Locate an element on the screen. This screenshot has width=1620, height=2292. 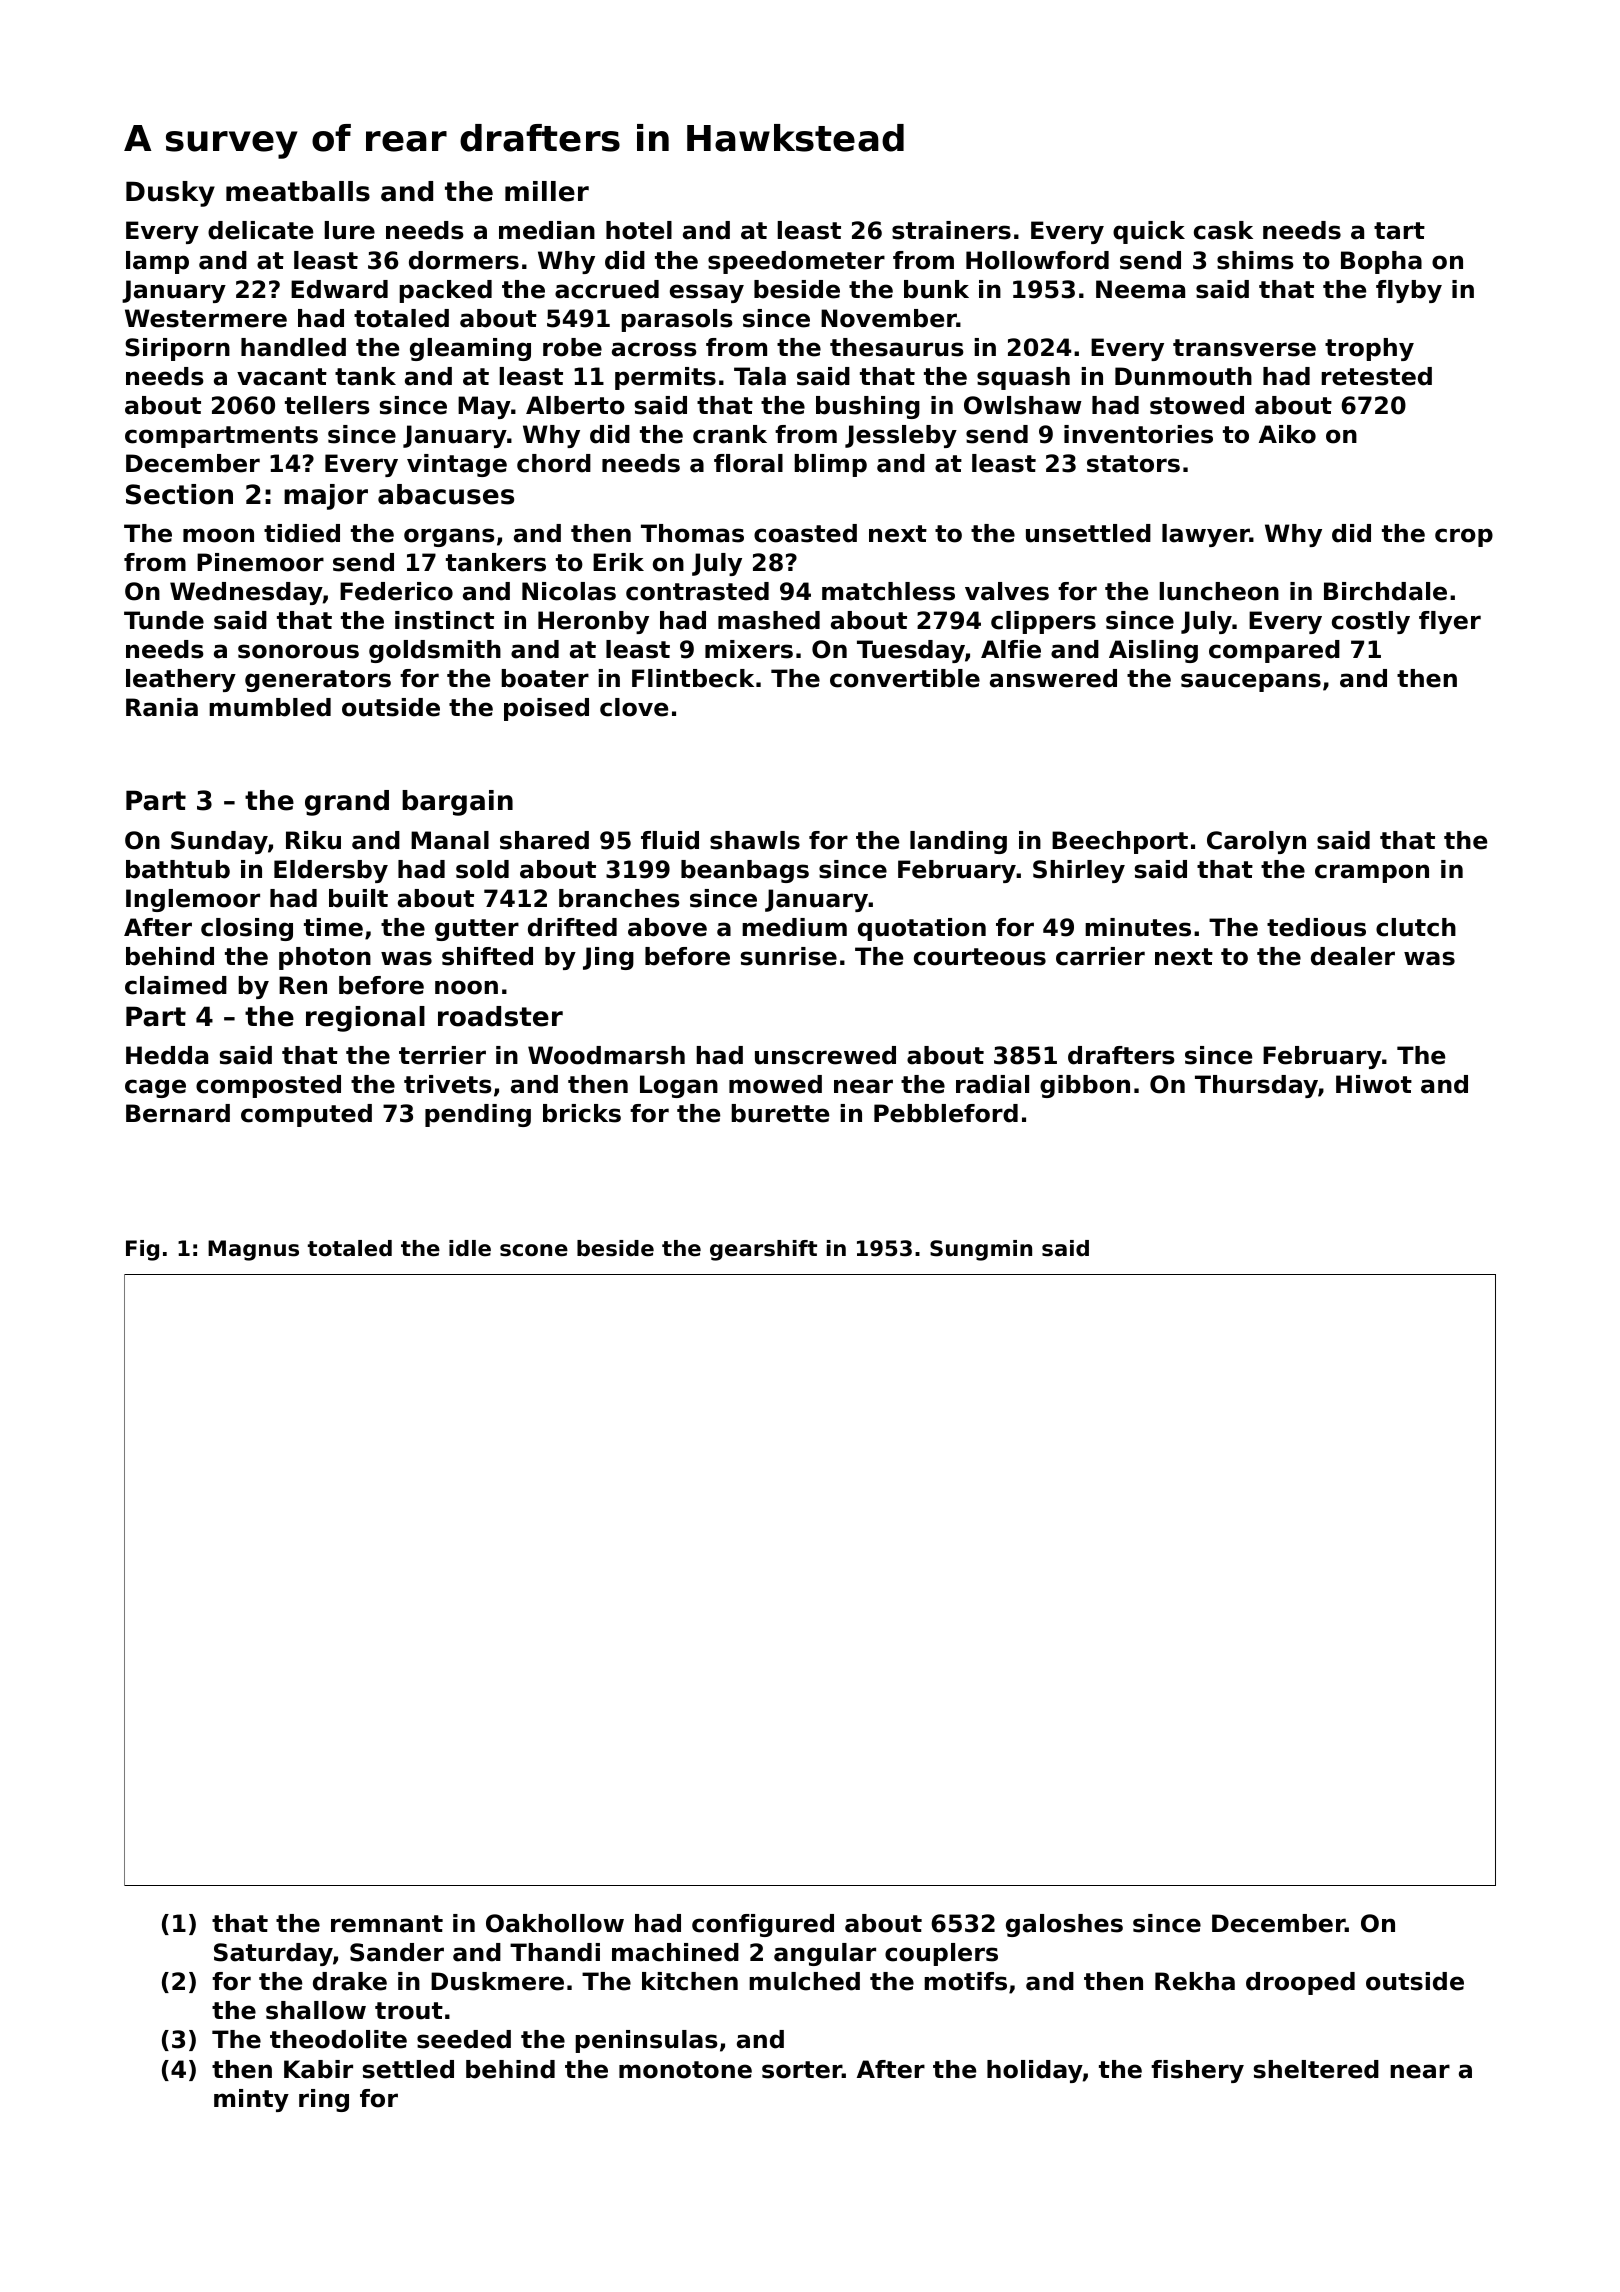
Magnus is located at coordinates (253, 1250).
